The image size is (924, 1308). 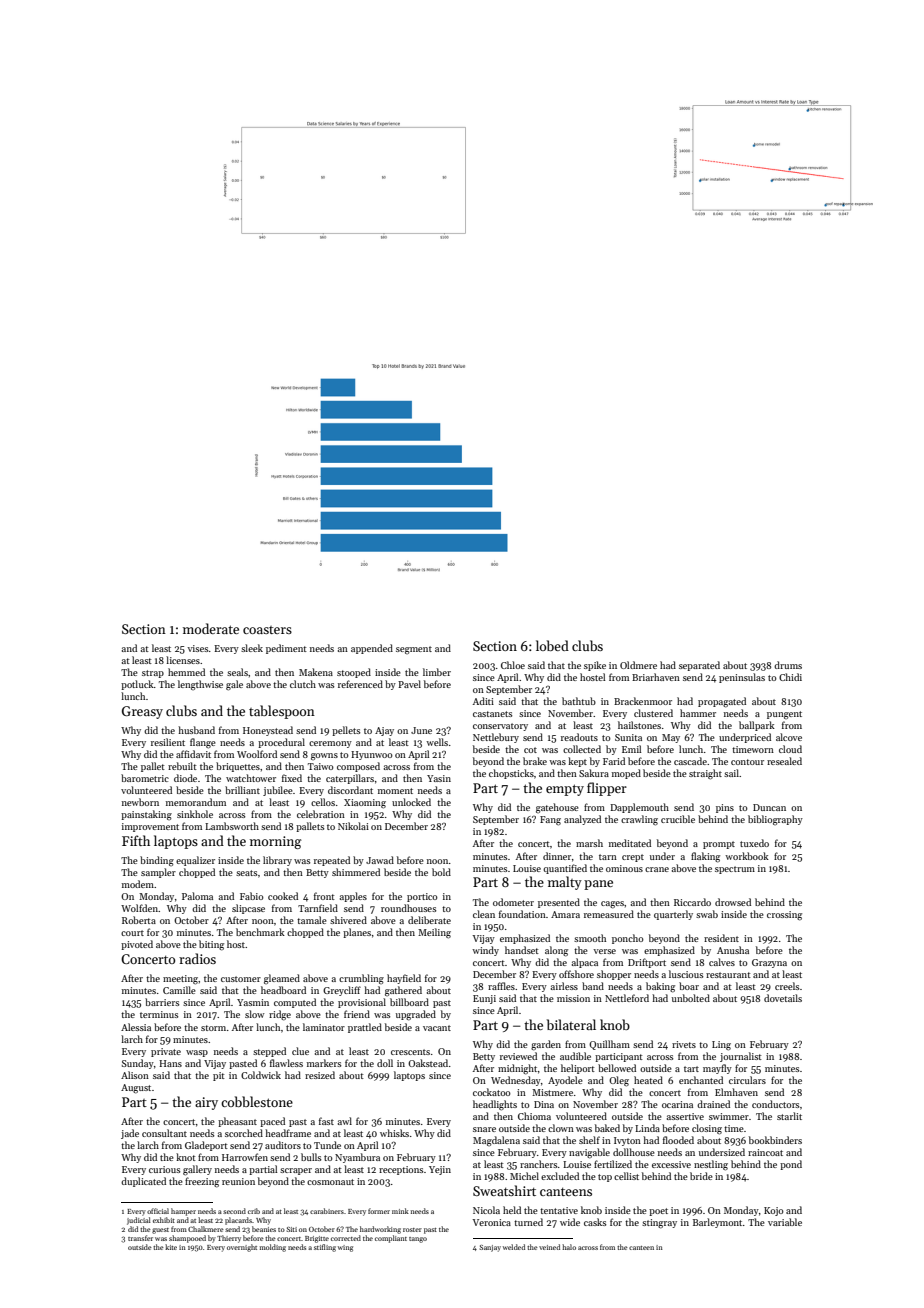 What do you see at coordinates (735, 870) in the screenshot?
I see `spectrum` at bounding box center [735, 870].
